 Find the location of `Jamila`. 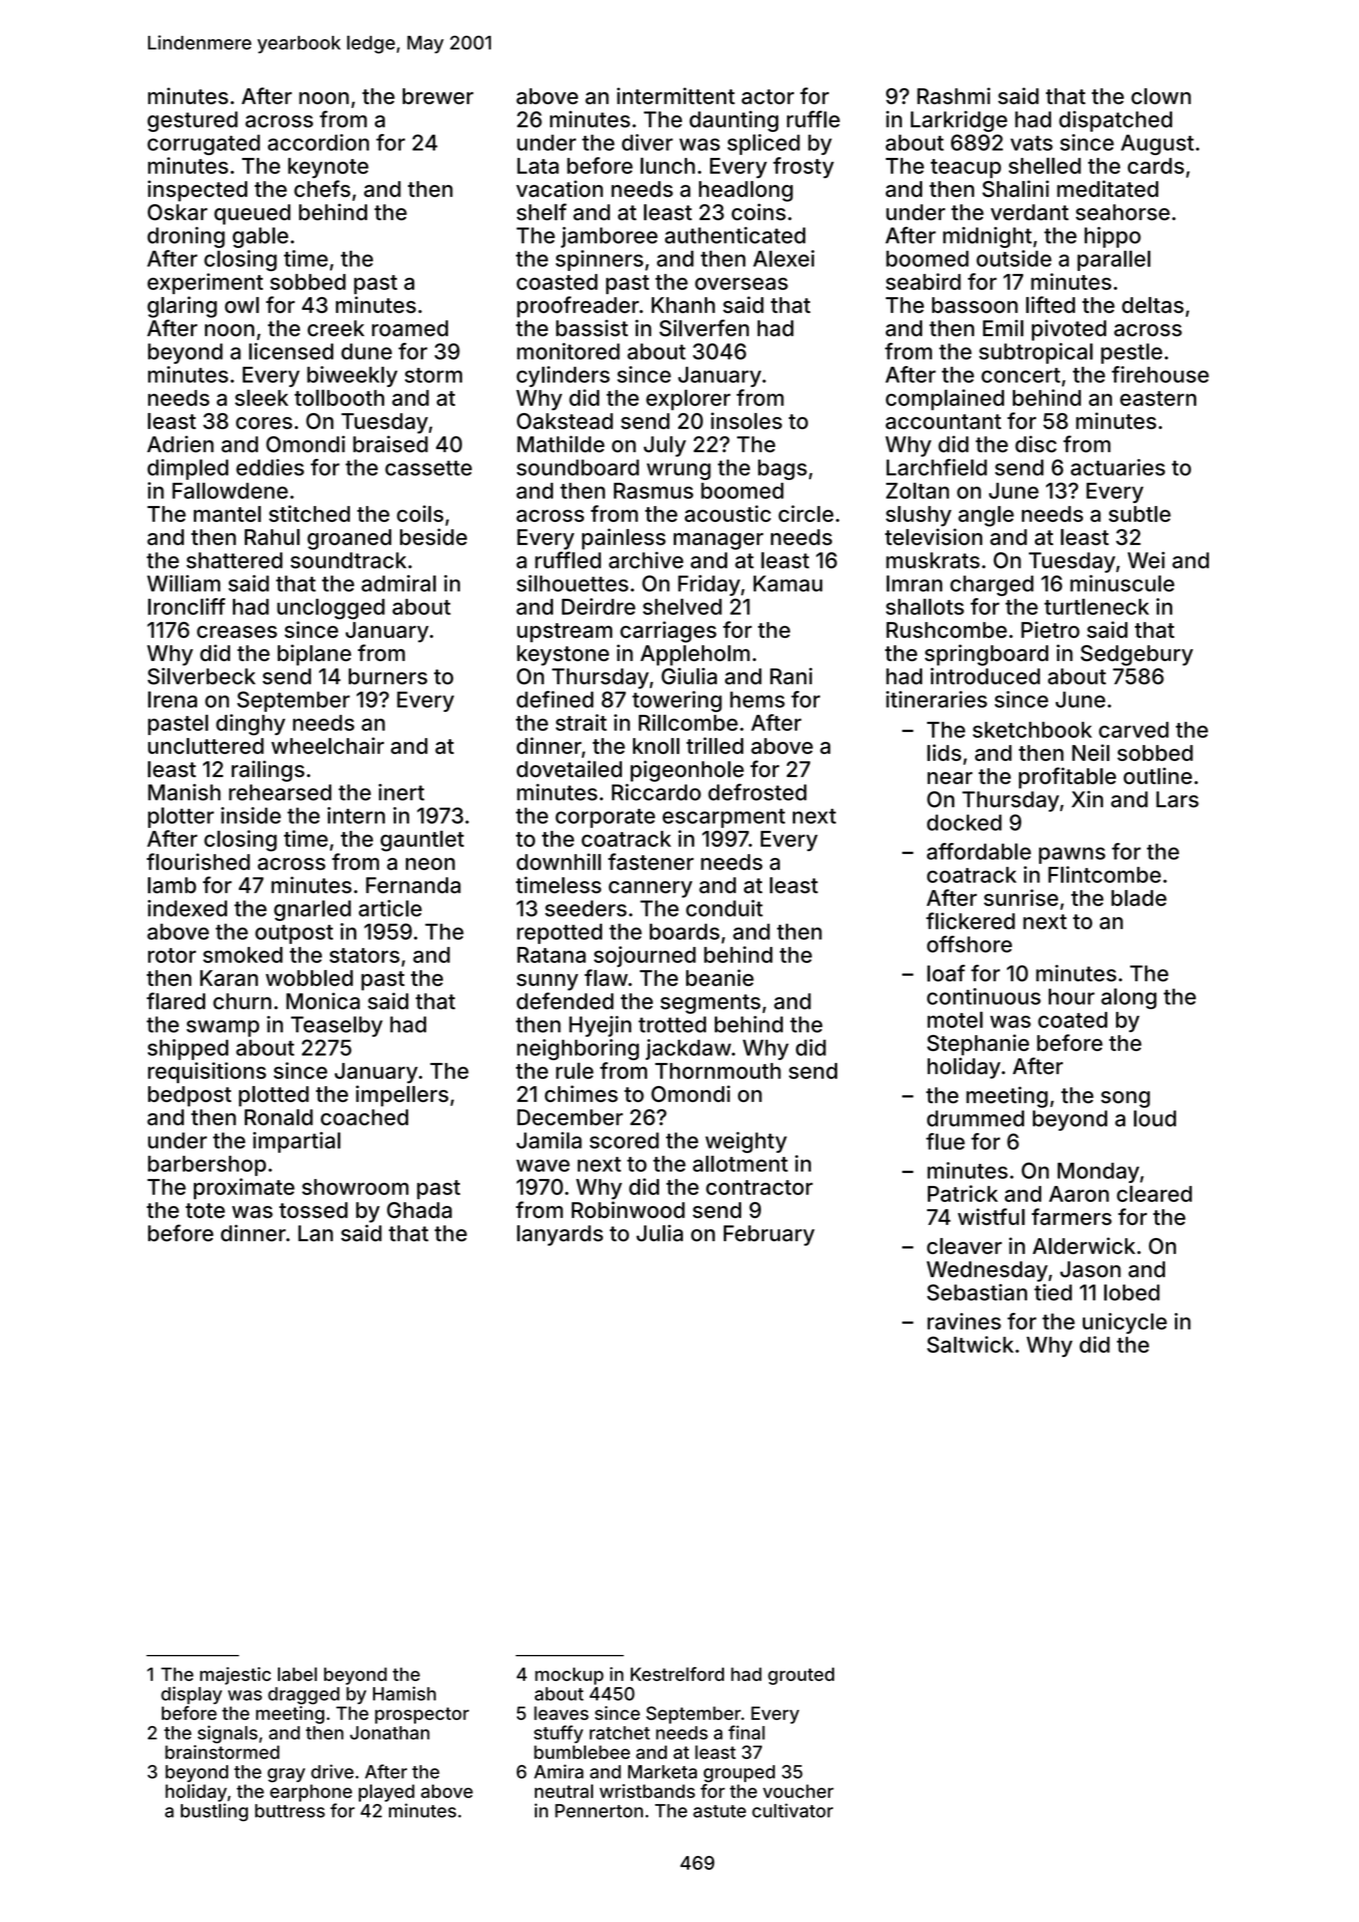

Jamila is located at coordinates (549, 1140).
